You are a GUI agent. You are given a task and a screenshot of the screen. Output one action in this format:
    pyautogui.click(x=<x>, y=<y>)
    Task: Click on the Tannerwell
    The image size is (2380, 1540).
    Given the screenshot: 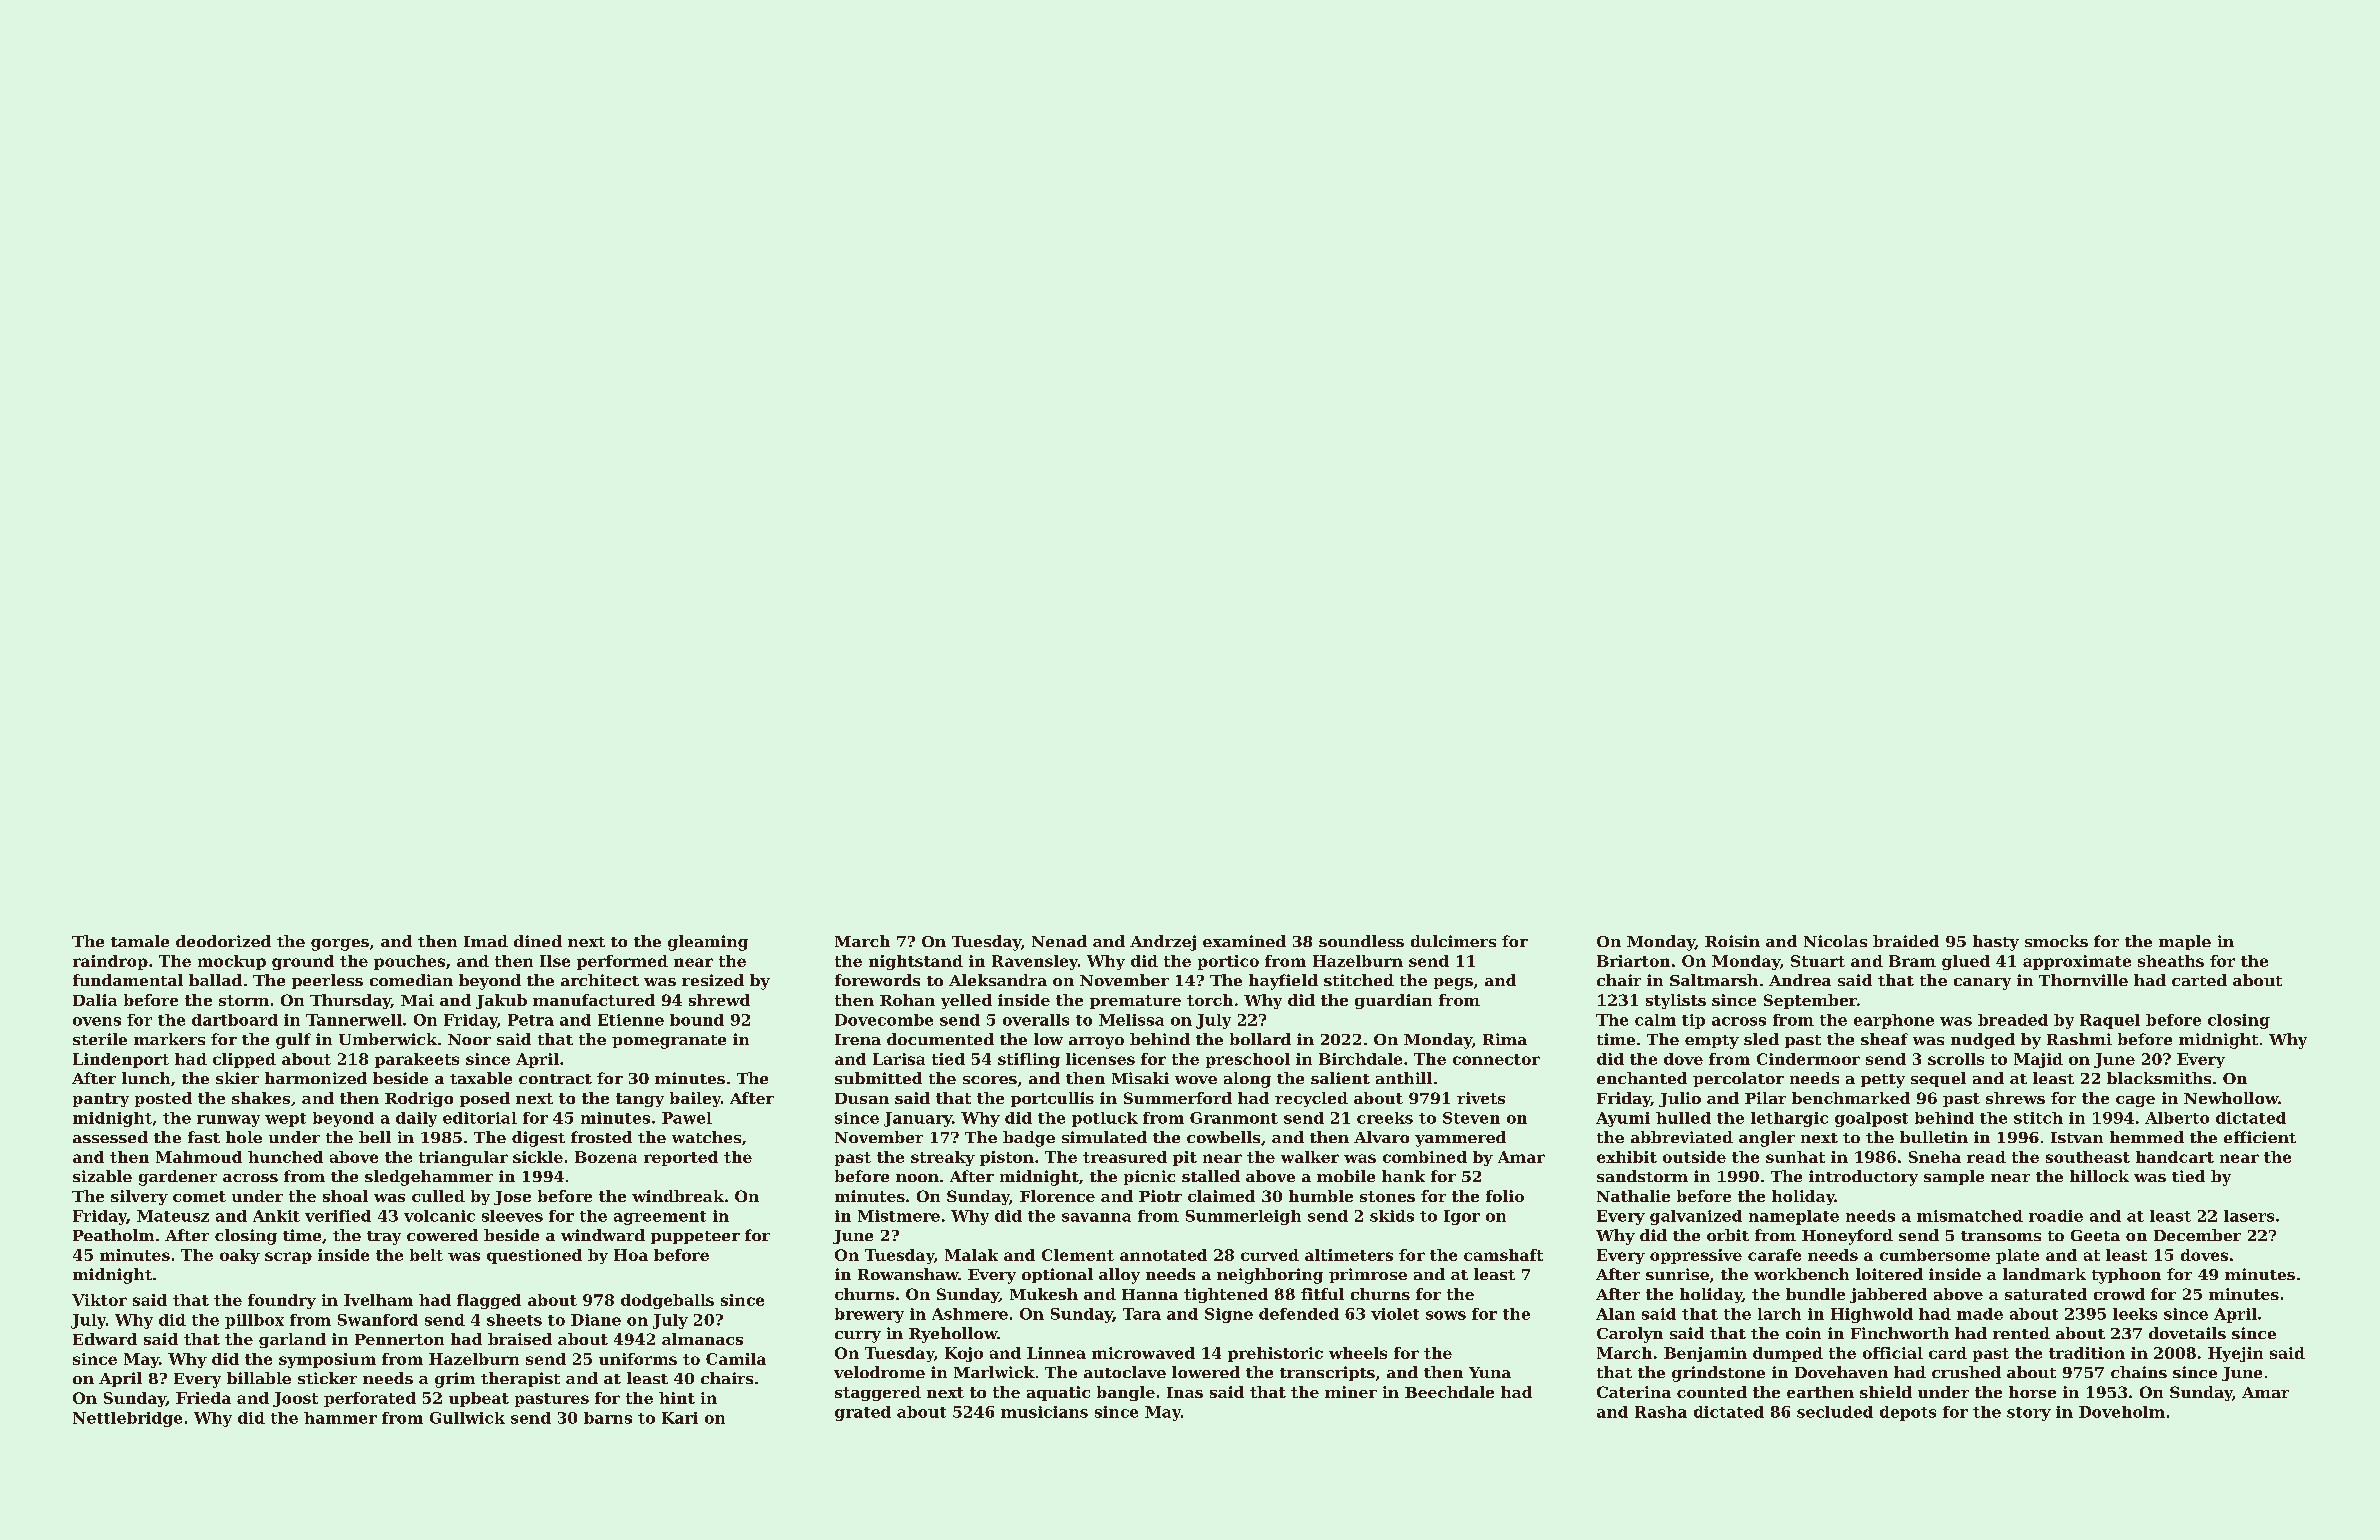 What is the action you would take?
    pyautogui.click(x=354, y=1020)
